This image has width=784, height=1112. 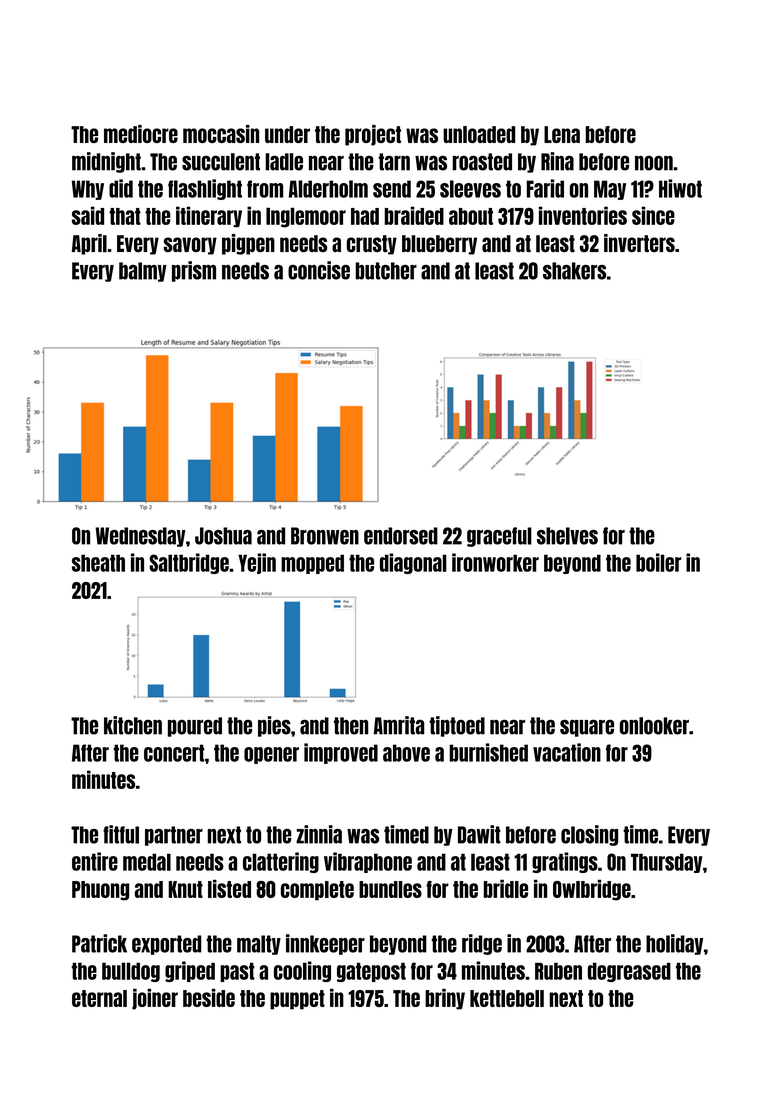 What do you see at coordinates (401, 536) in the image?
I see `endorsed` at bounding box center [401, 536].
